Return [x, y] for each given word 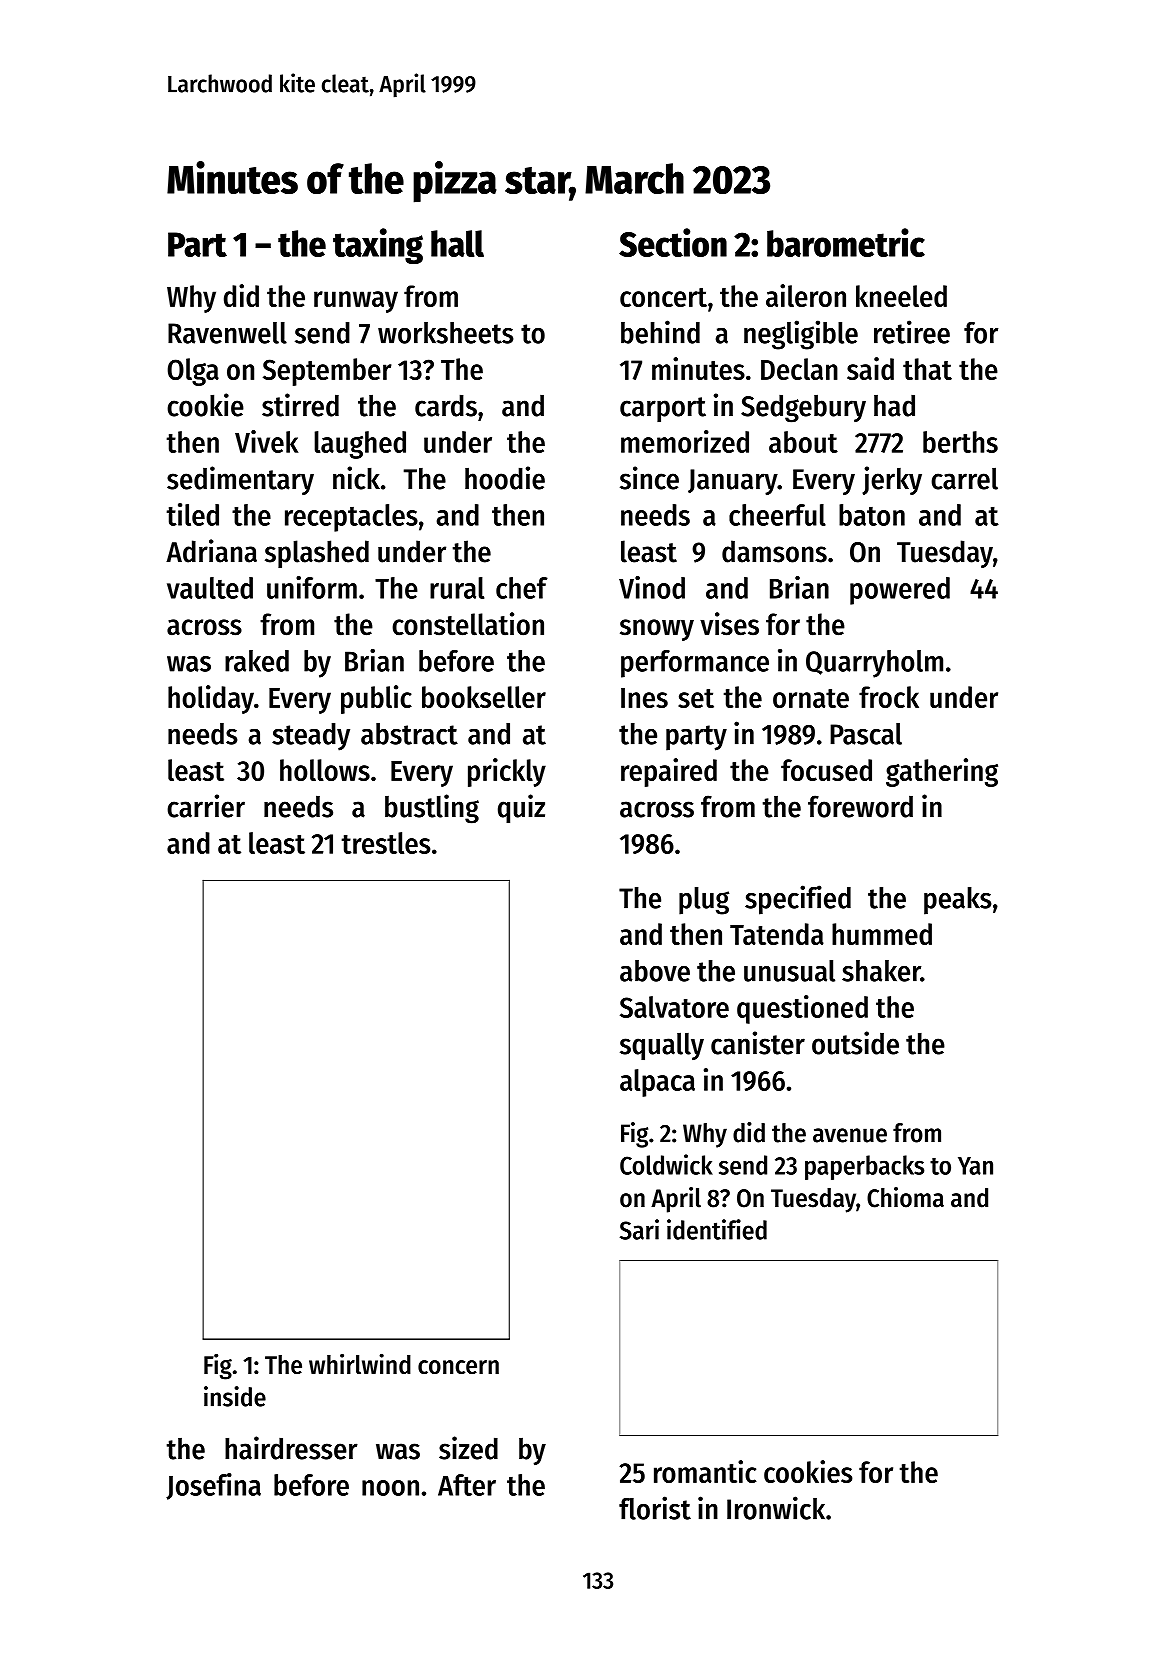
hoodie [505, 478]
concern [458, 1367]
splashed [317, 554]
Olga [193, 372]
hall [457, 243]
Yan [975, 1166]
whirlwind [360, 1364]
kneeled [901, 296]
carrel [964, 478]
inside [235, 1396]
